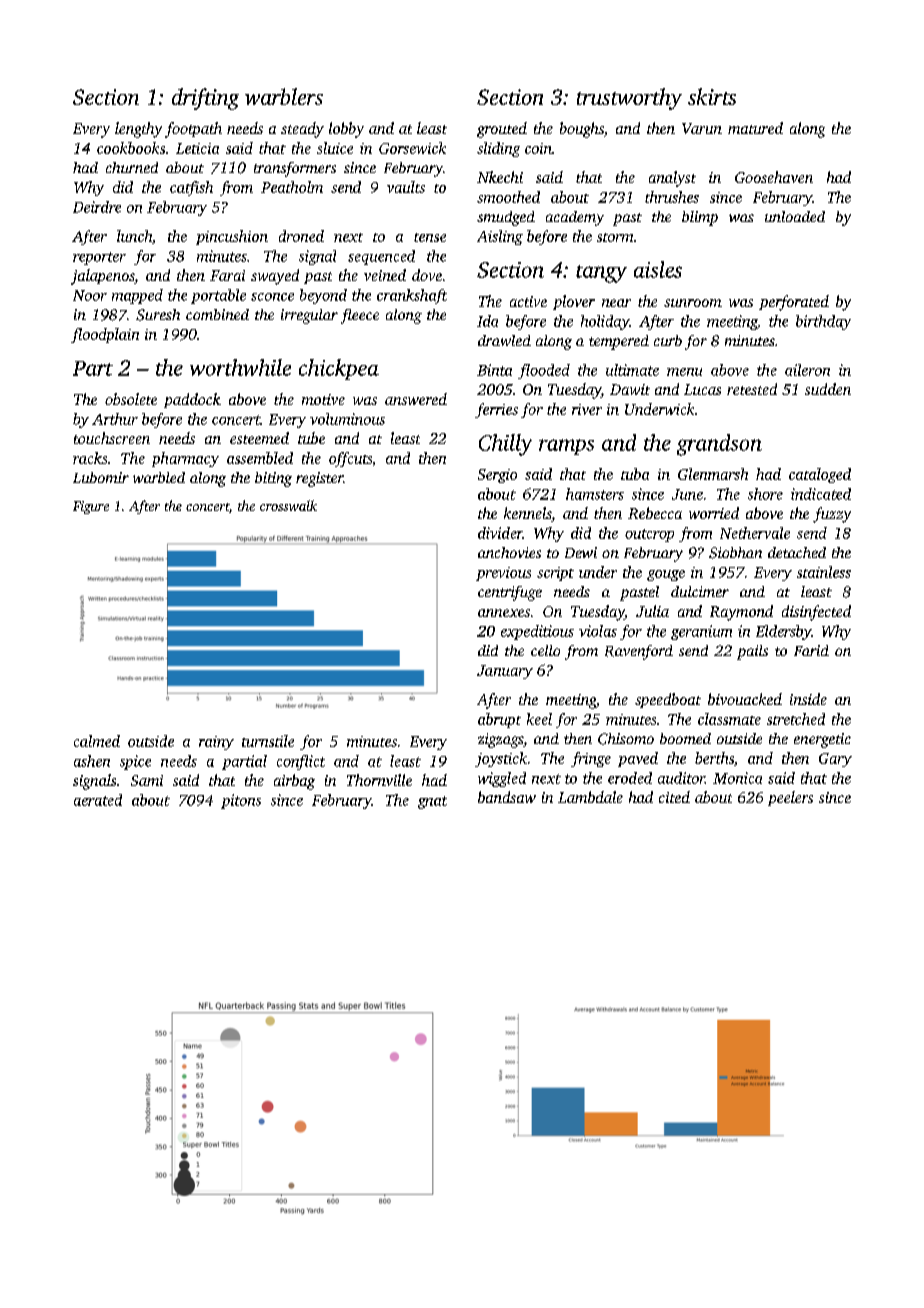 This screenshot has width=924, height=1308. What do you see at coordinates (205, 99) in the screenshot?
I see `drifting` at bounding box center [205, 99].
